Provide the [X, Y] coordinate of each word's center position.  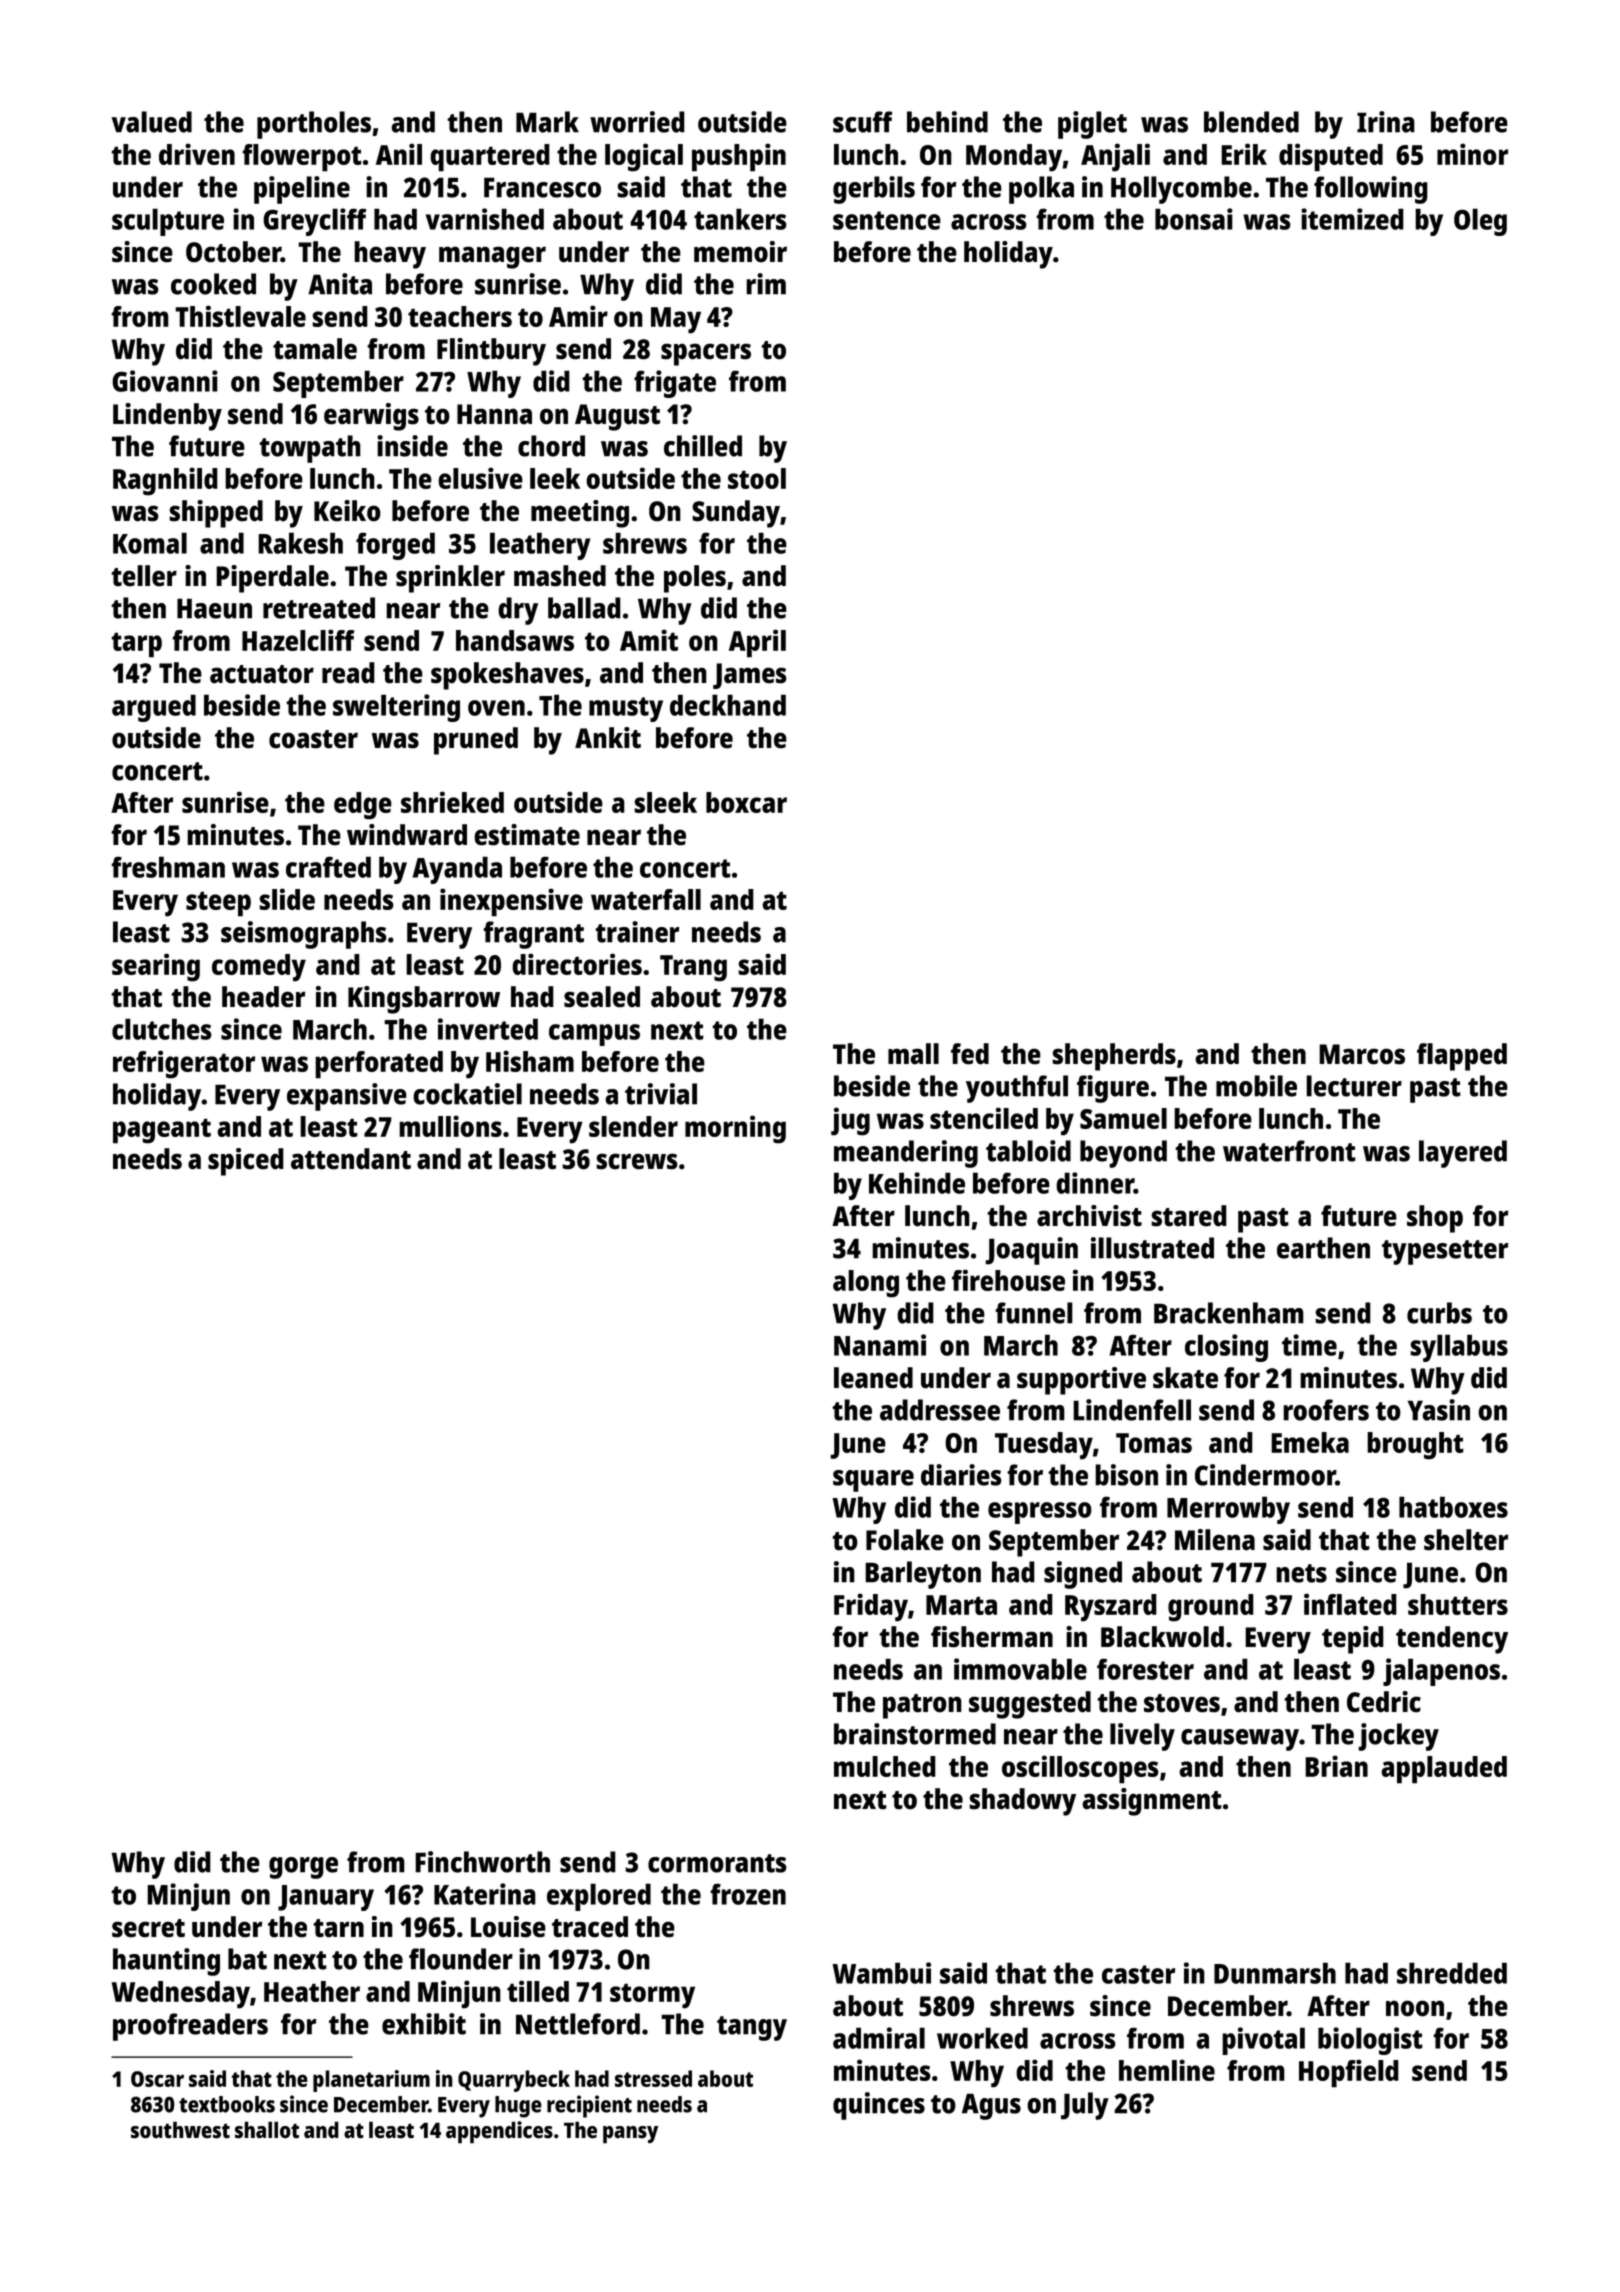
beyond [1123, 1154]
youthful [1017, 1089]
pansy [630, 2135]
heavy [390, 255]
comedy [259, 968]
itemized [1352, 219]
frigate [675, 384]
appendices [499, 2132]
